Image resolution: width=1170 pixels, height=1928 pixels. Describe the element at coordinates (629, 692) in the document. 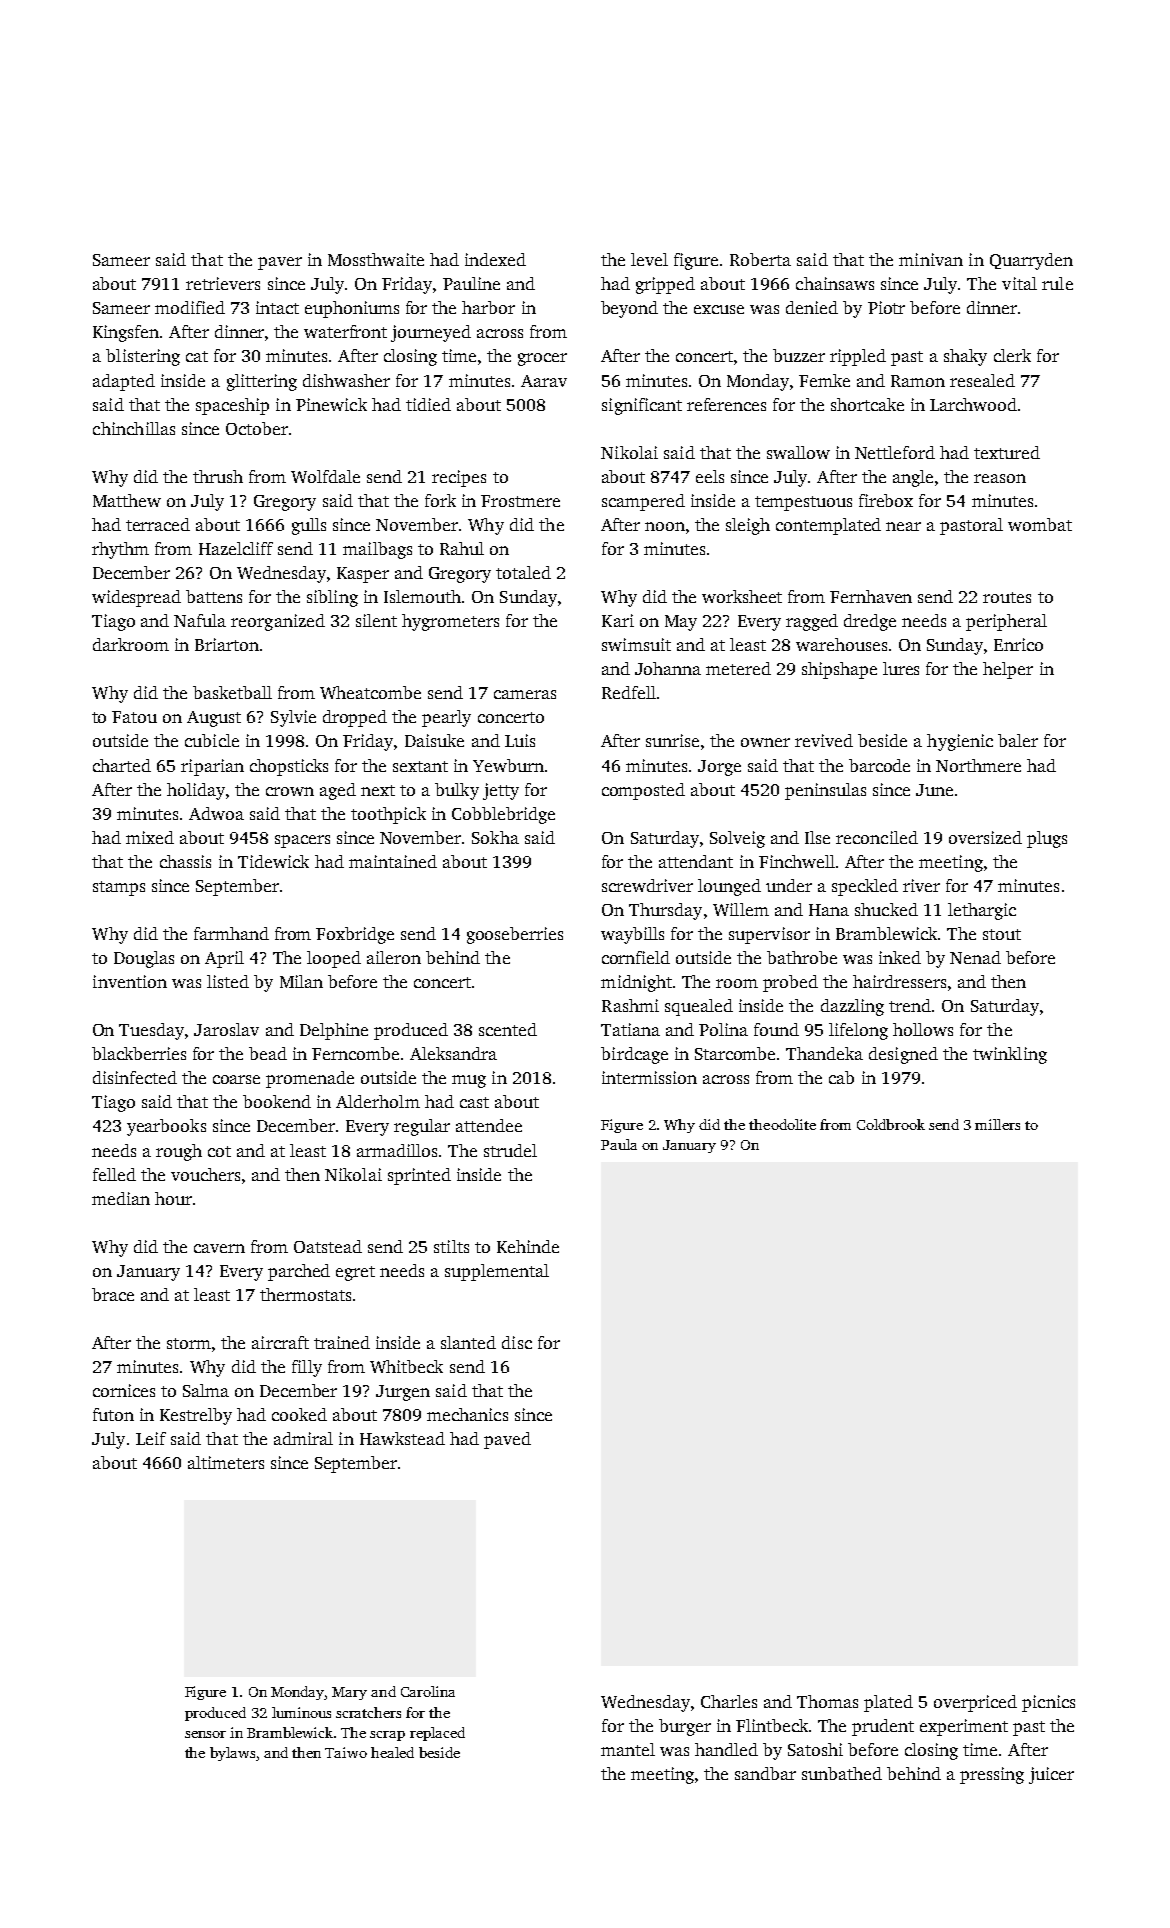

I see `Redfell` at that location.
